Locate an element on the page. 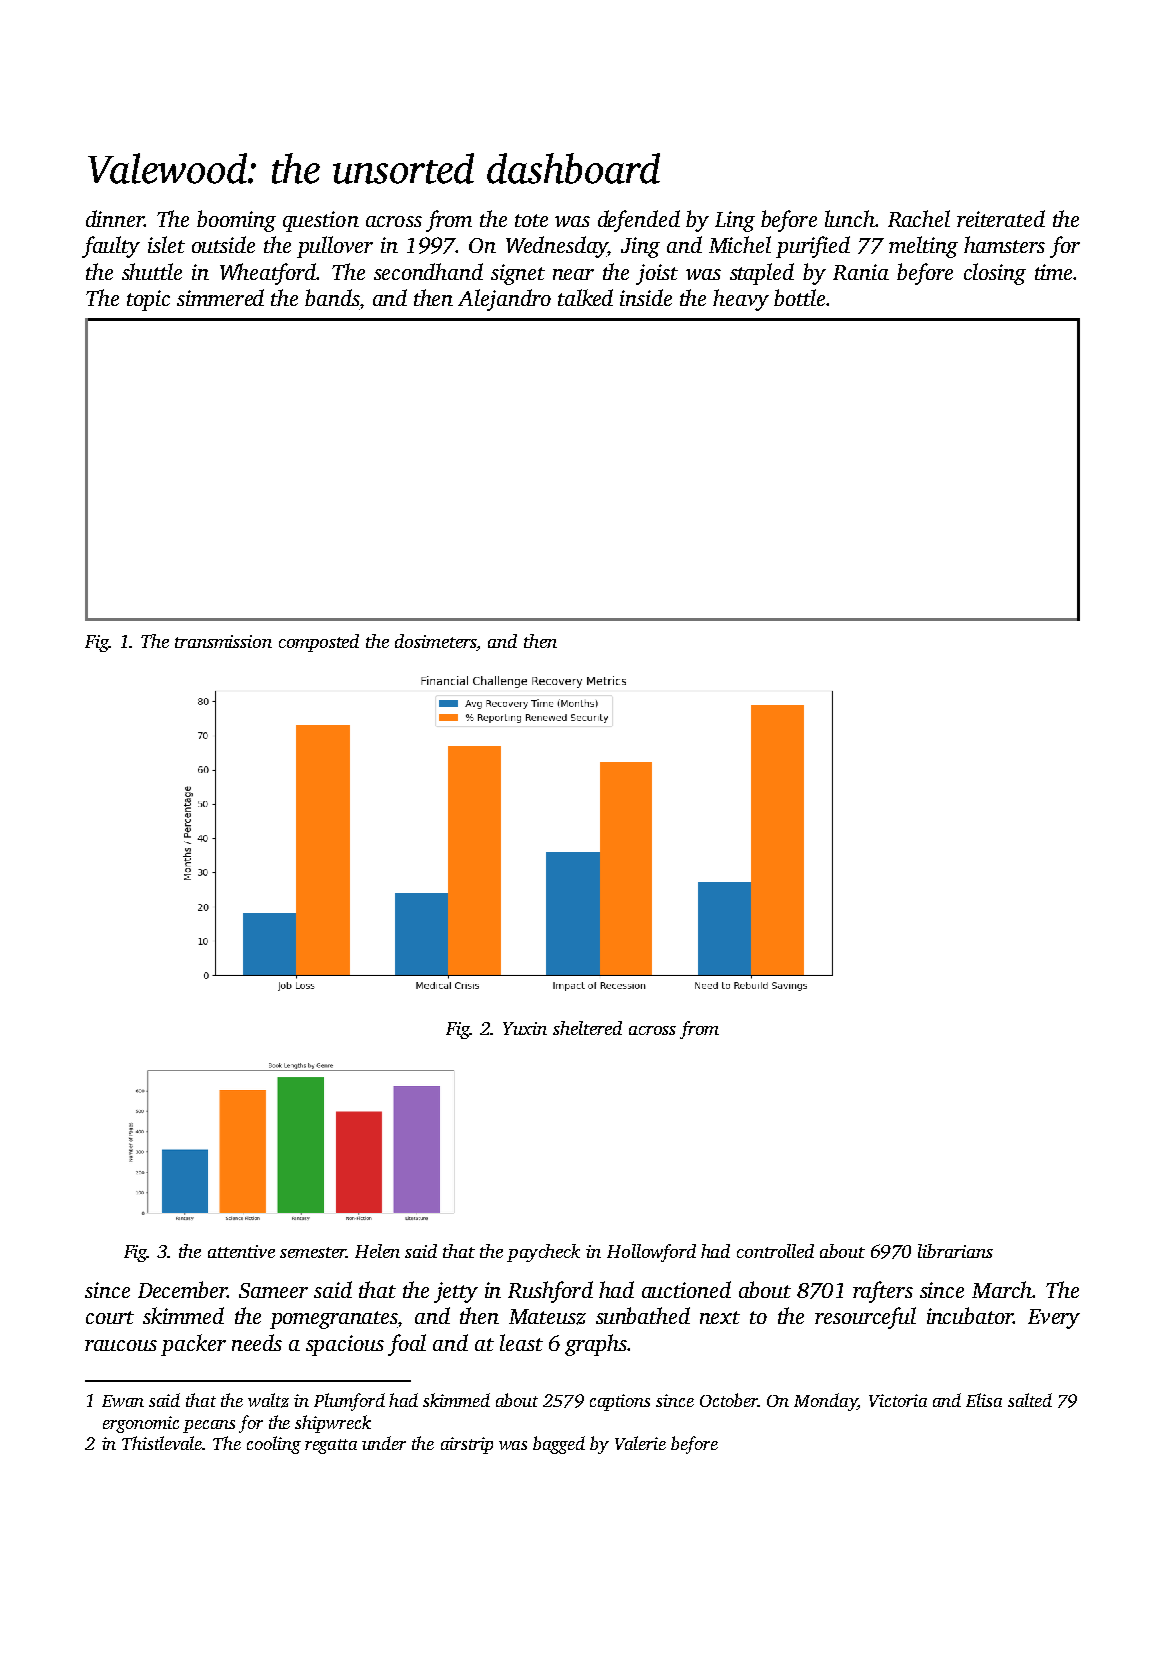  defended is located at coordinates (639, 221).
